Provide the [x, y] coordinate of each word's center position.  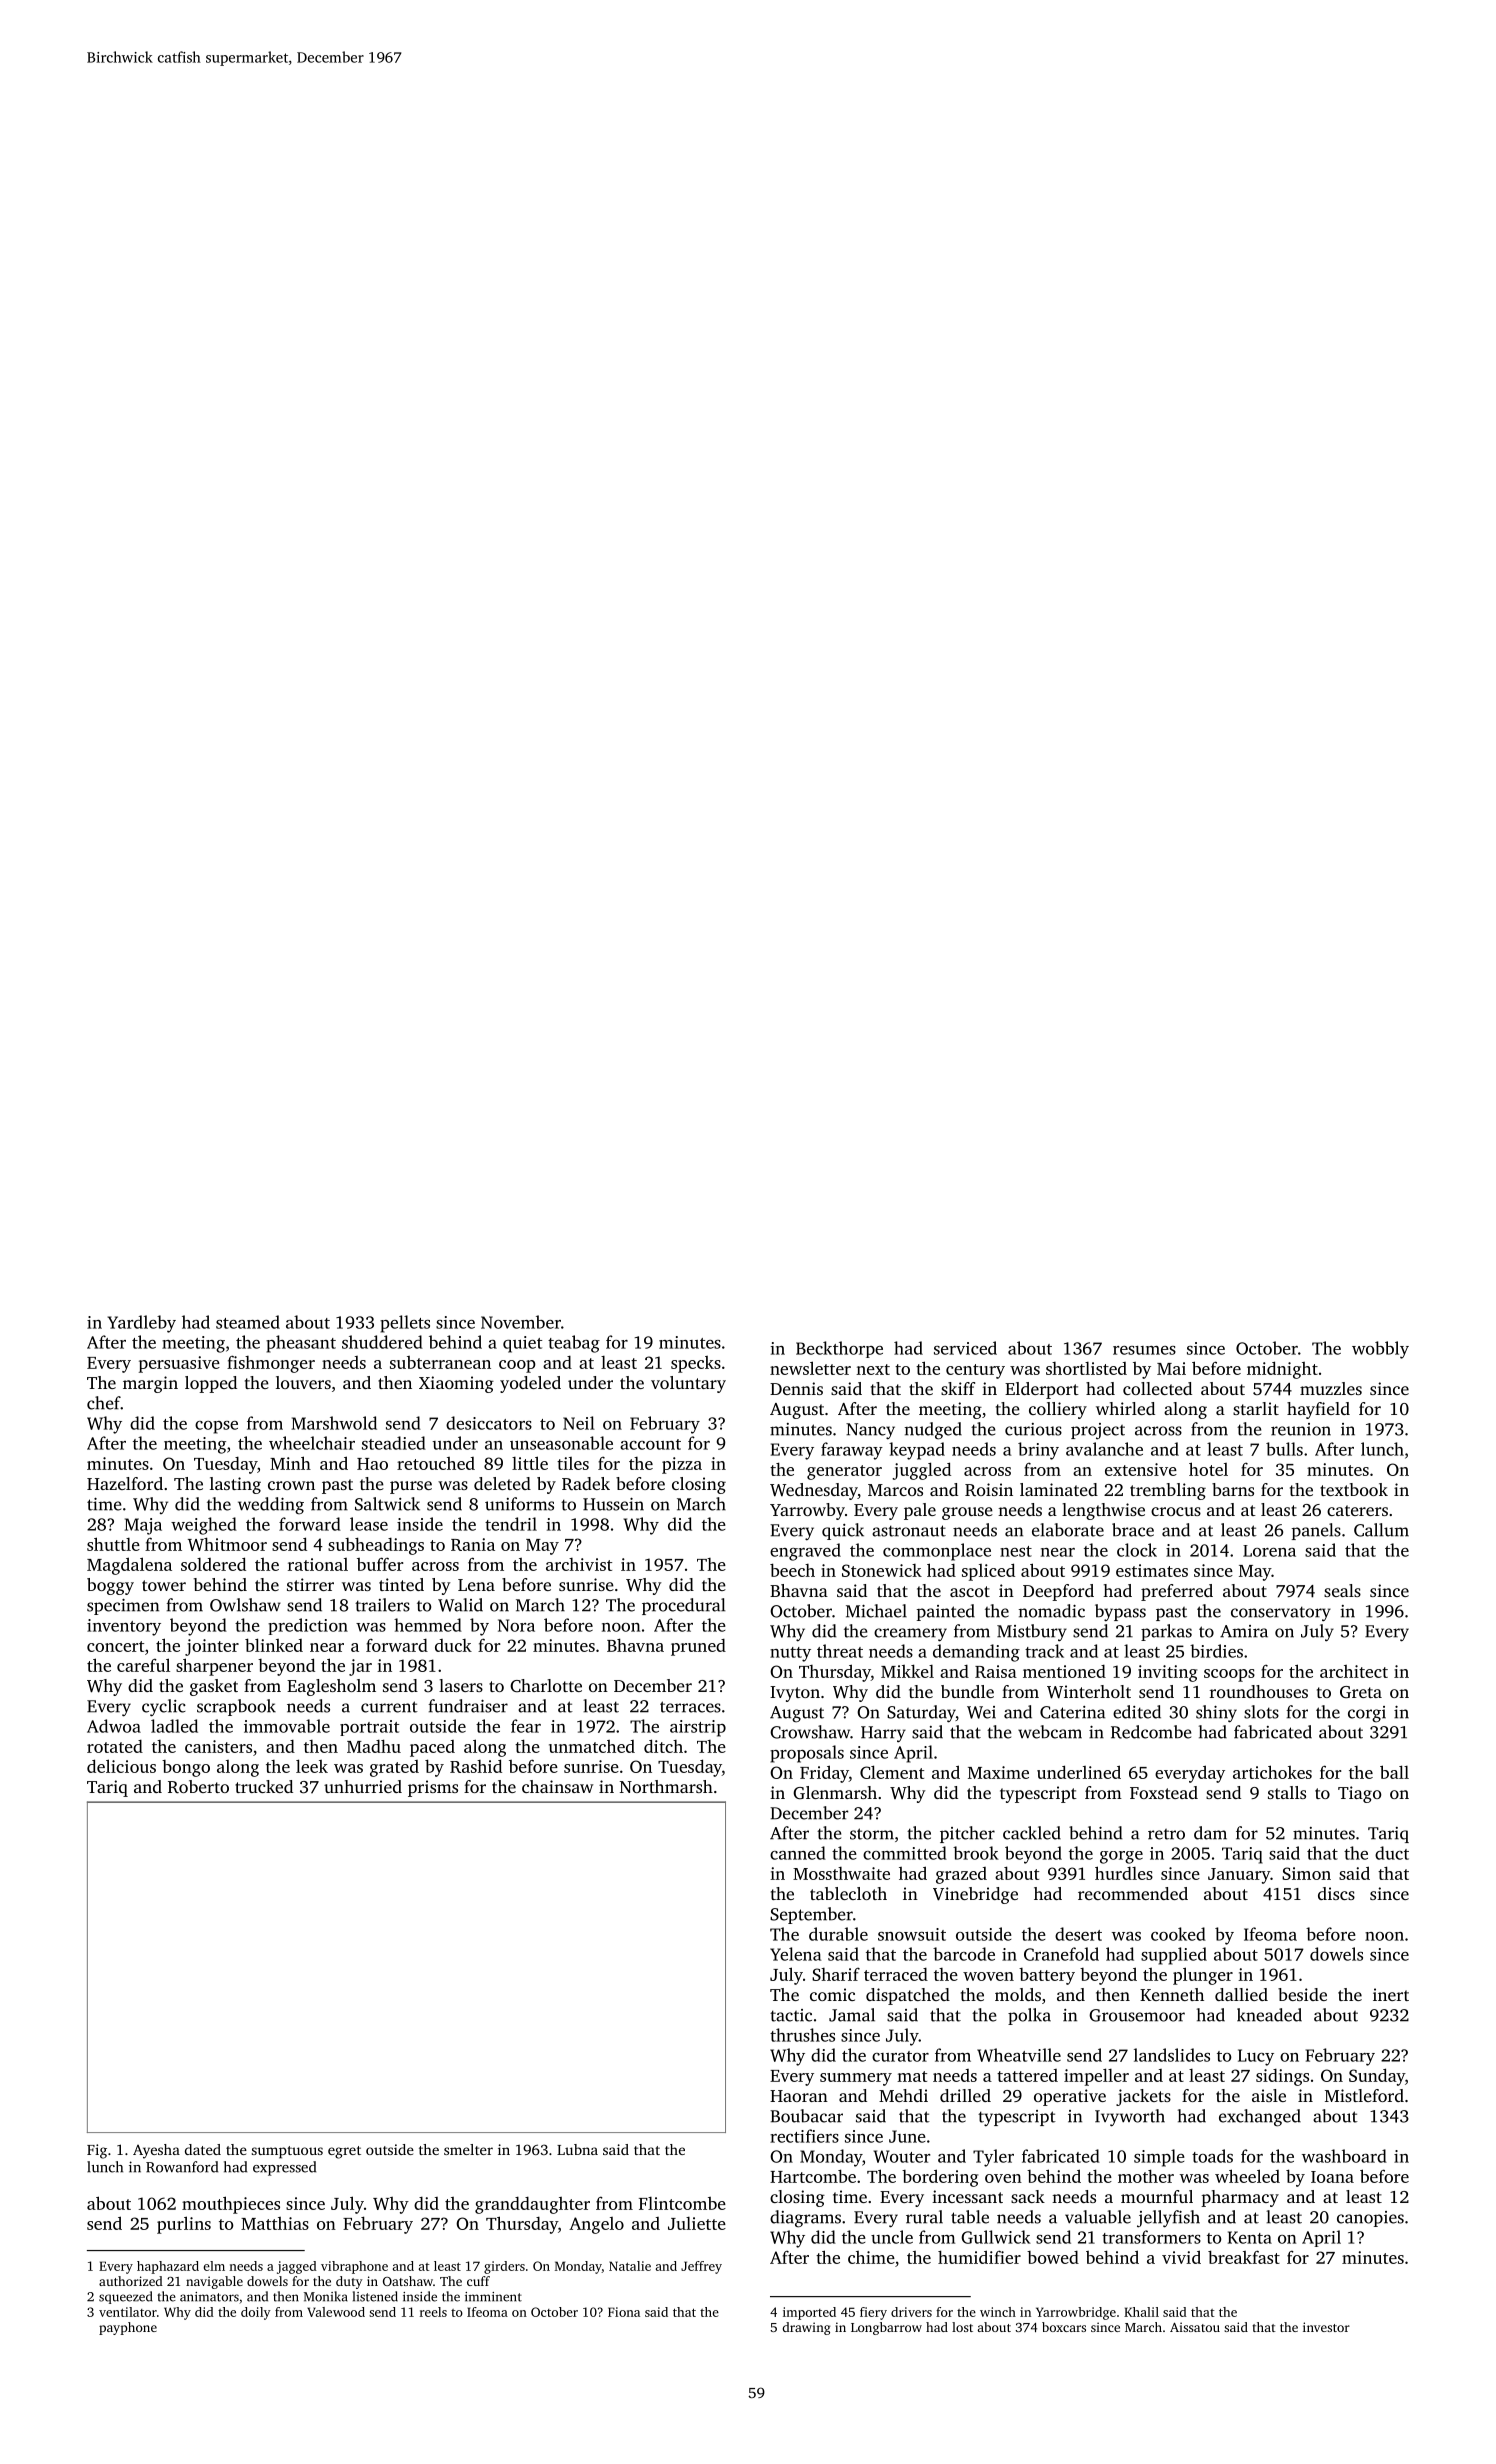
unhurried [363, 1786]
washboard [1344, 2156]
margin [150, 1384]
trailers [382, 1605]
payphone [128, 2328]
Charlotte [546, 1685]
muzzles [1331, 1388]
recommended [1133, 1893]
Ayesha [156, 2151]
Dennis [796, 1388]
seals [1342, 1590]
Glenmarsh [835, 1792]
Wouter [901, 2156]
